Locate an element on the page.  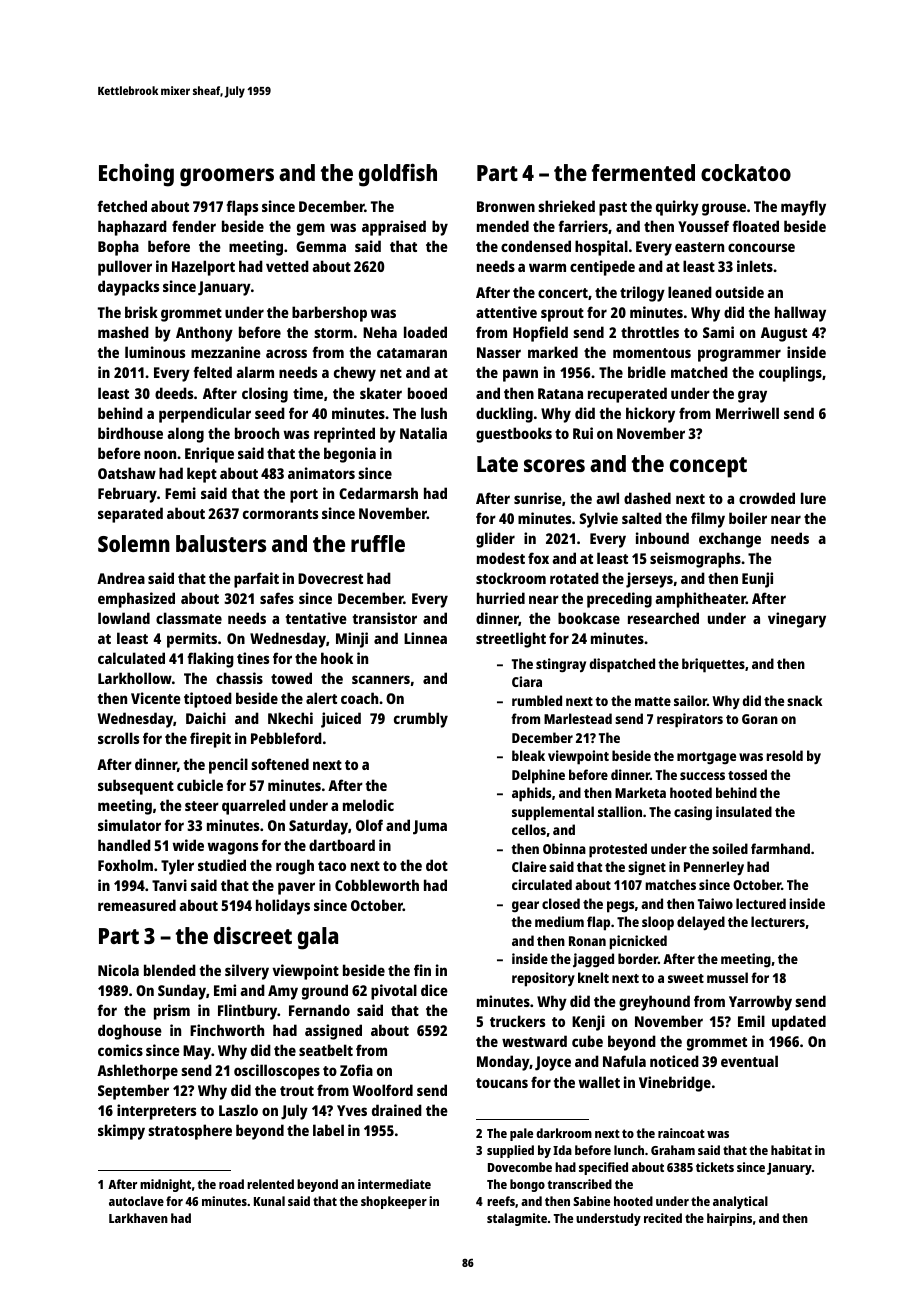
transistor is located at coordinates (384, 618).
